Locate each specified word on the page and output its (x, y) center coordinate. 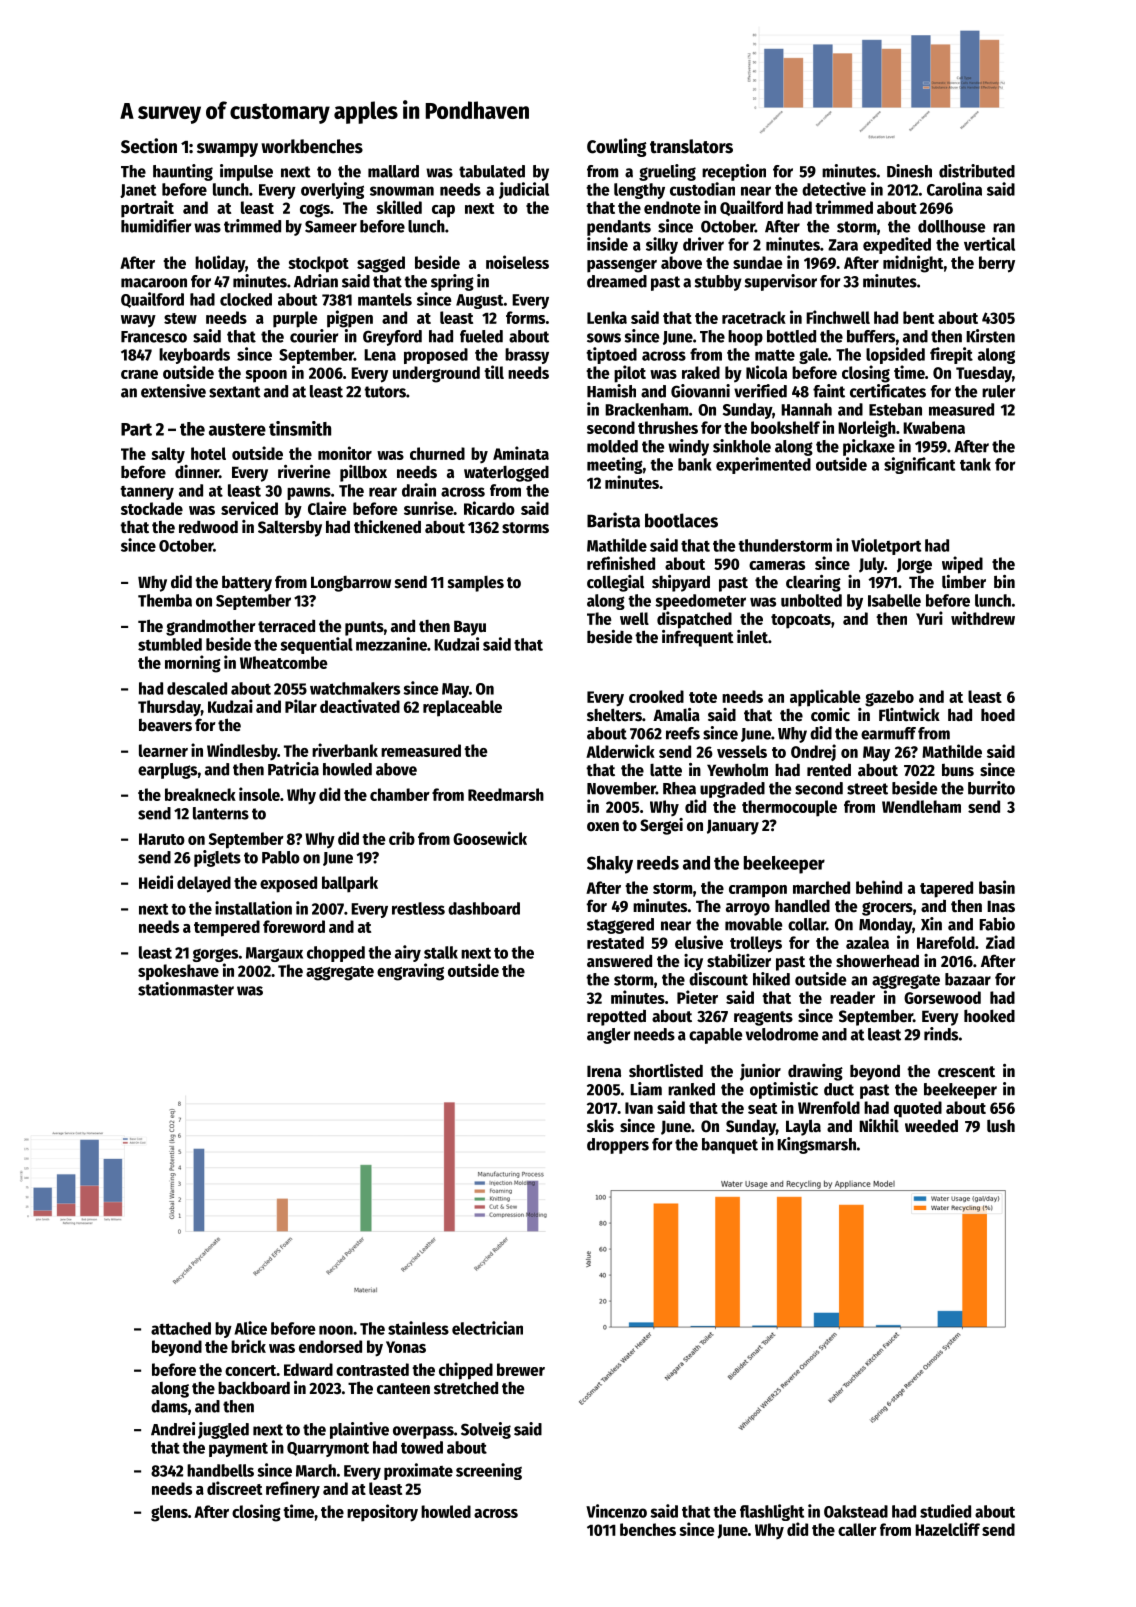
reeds (658, 863)
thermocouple (789, 808)
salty (168, 455)
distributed (977, 171)
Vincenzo (616, 1511)
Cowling (617, 147)
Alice (250, 1328)
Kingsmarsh (816, 1145)
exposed (288, 884)
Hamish (611, 391)
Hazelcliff (947, 1529)
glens (169, 1513)
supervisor (781, 282)
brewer (521, 1369)
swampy (227, 150)
